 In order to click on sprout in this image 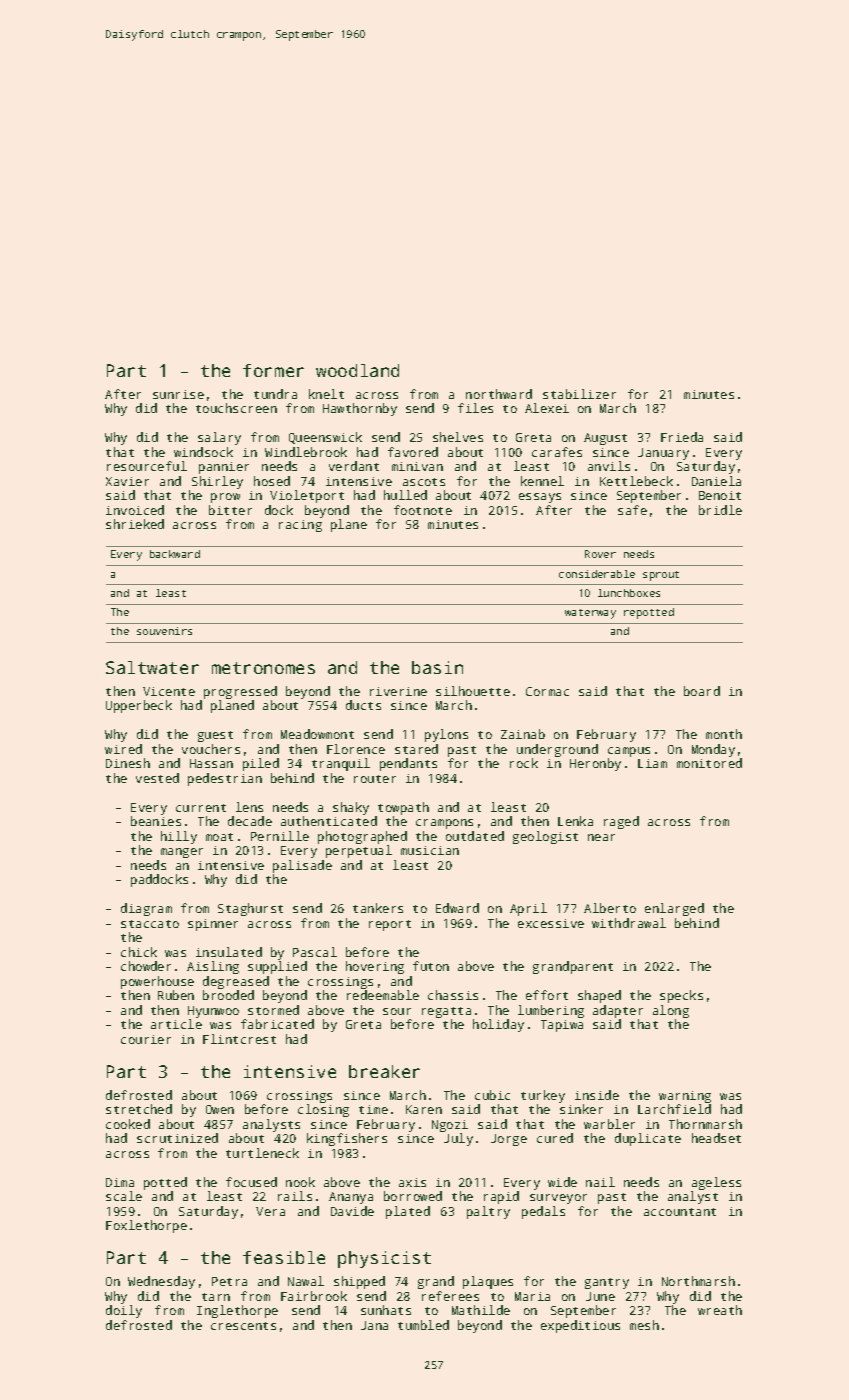, I will do `click(661, 576)`.
